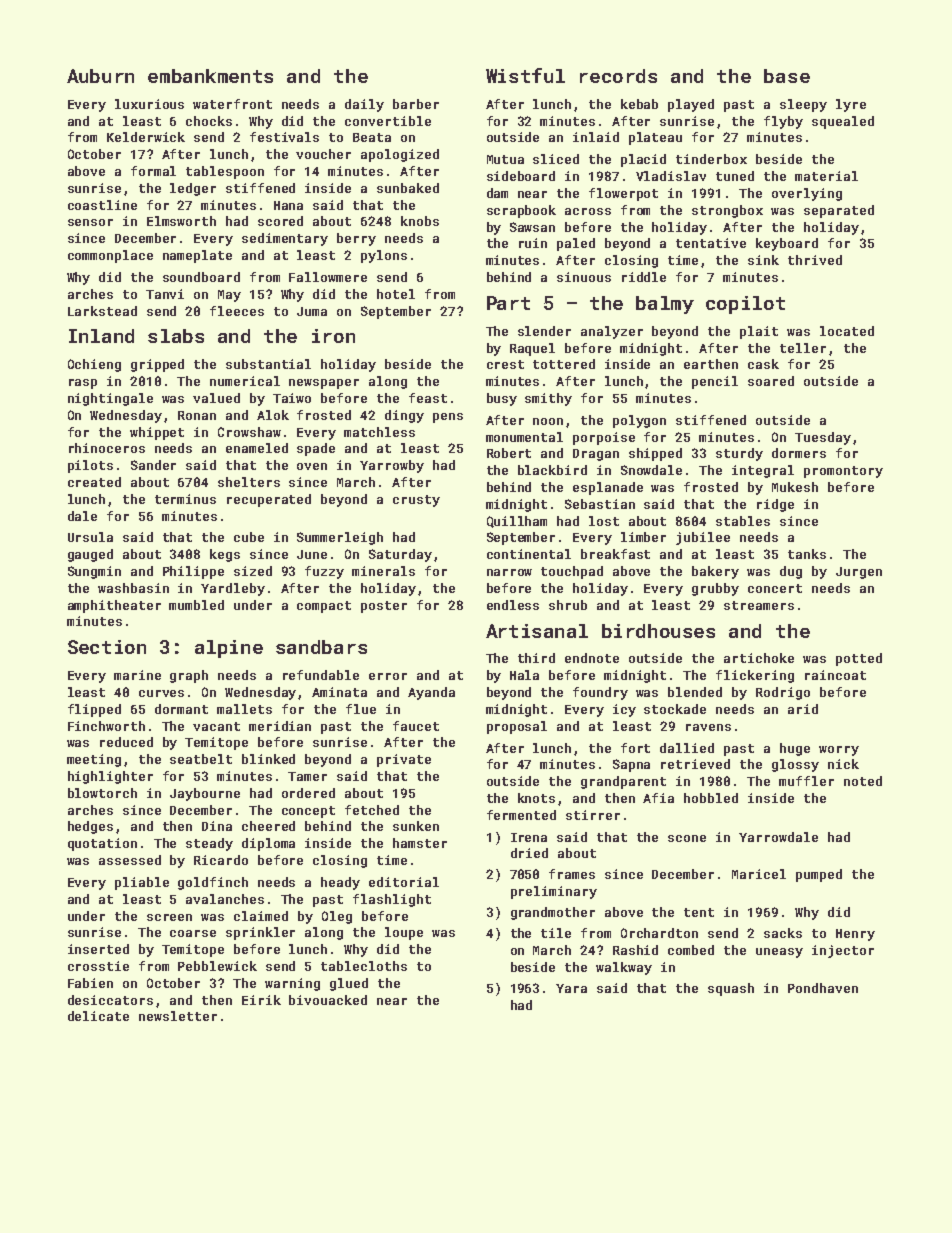 The width and height of the screenshot is (952, 1233). What do you see at coordinates (576, 244) in the screenshot?
I see `paled` at bounding box center [576, 244].
